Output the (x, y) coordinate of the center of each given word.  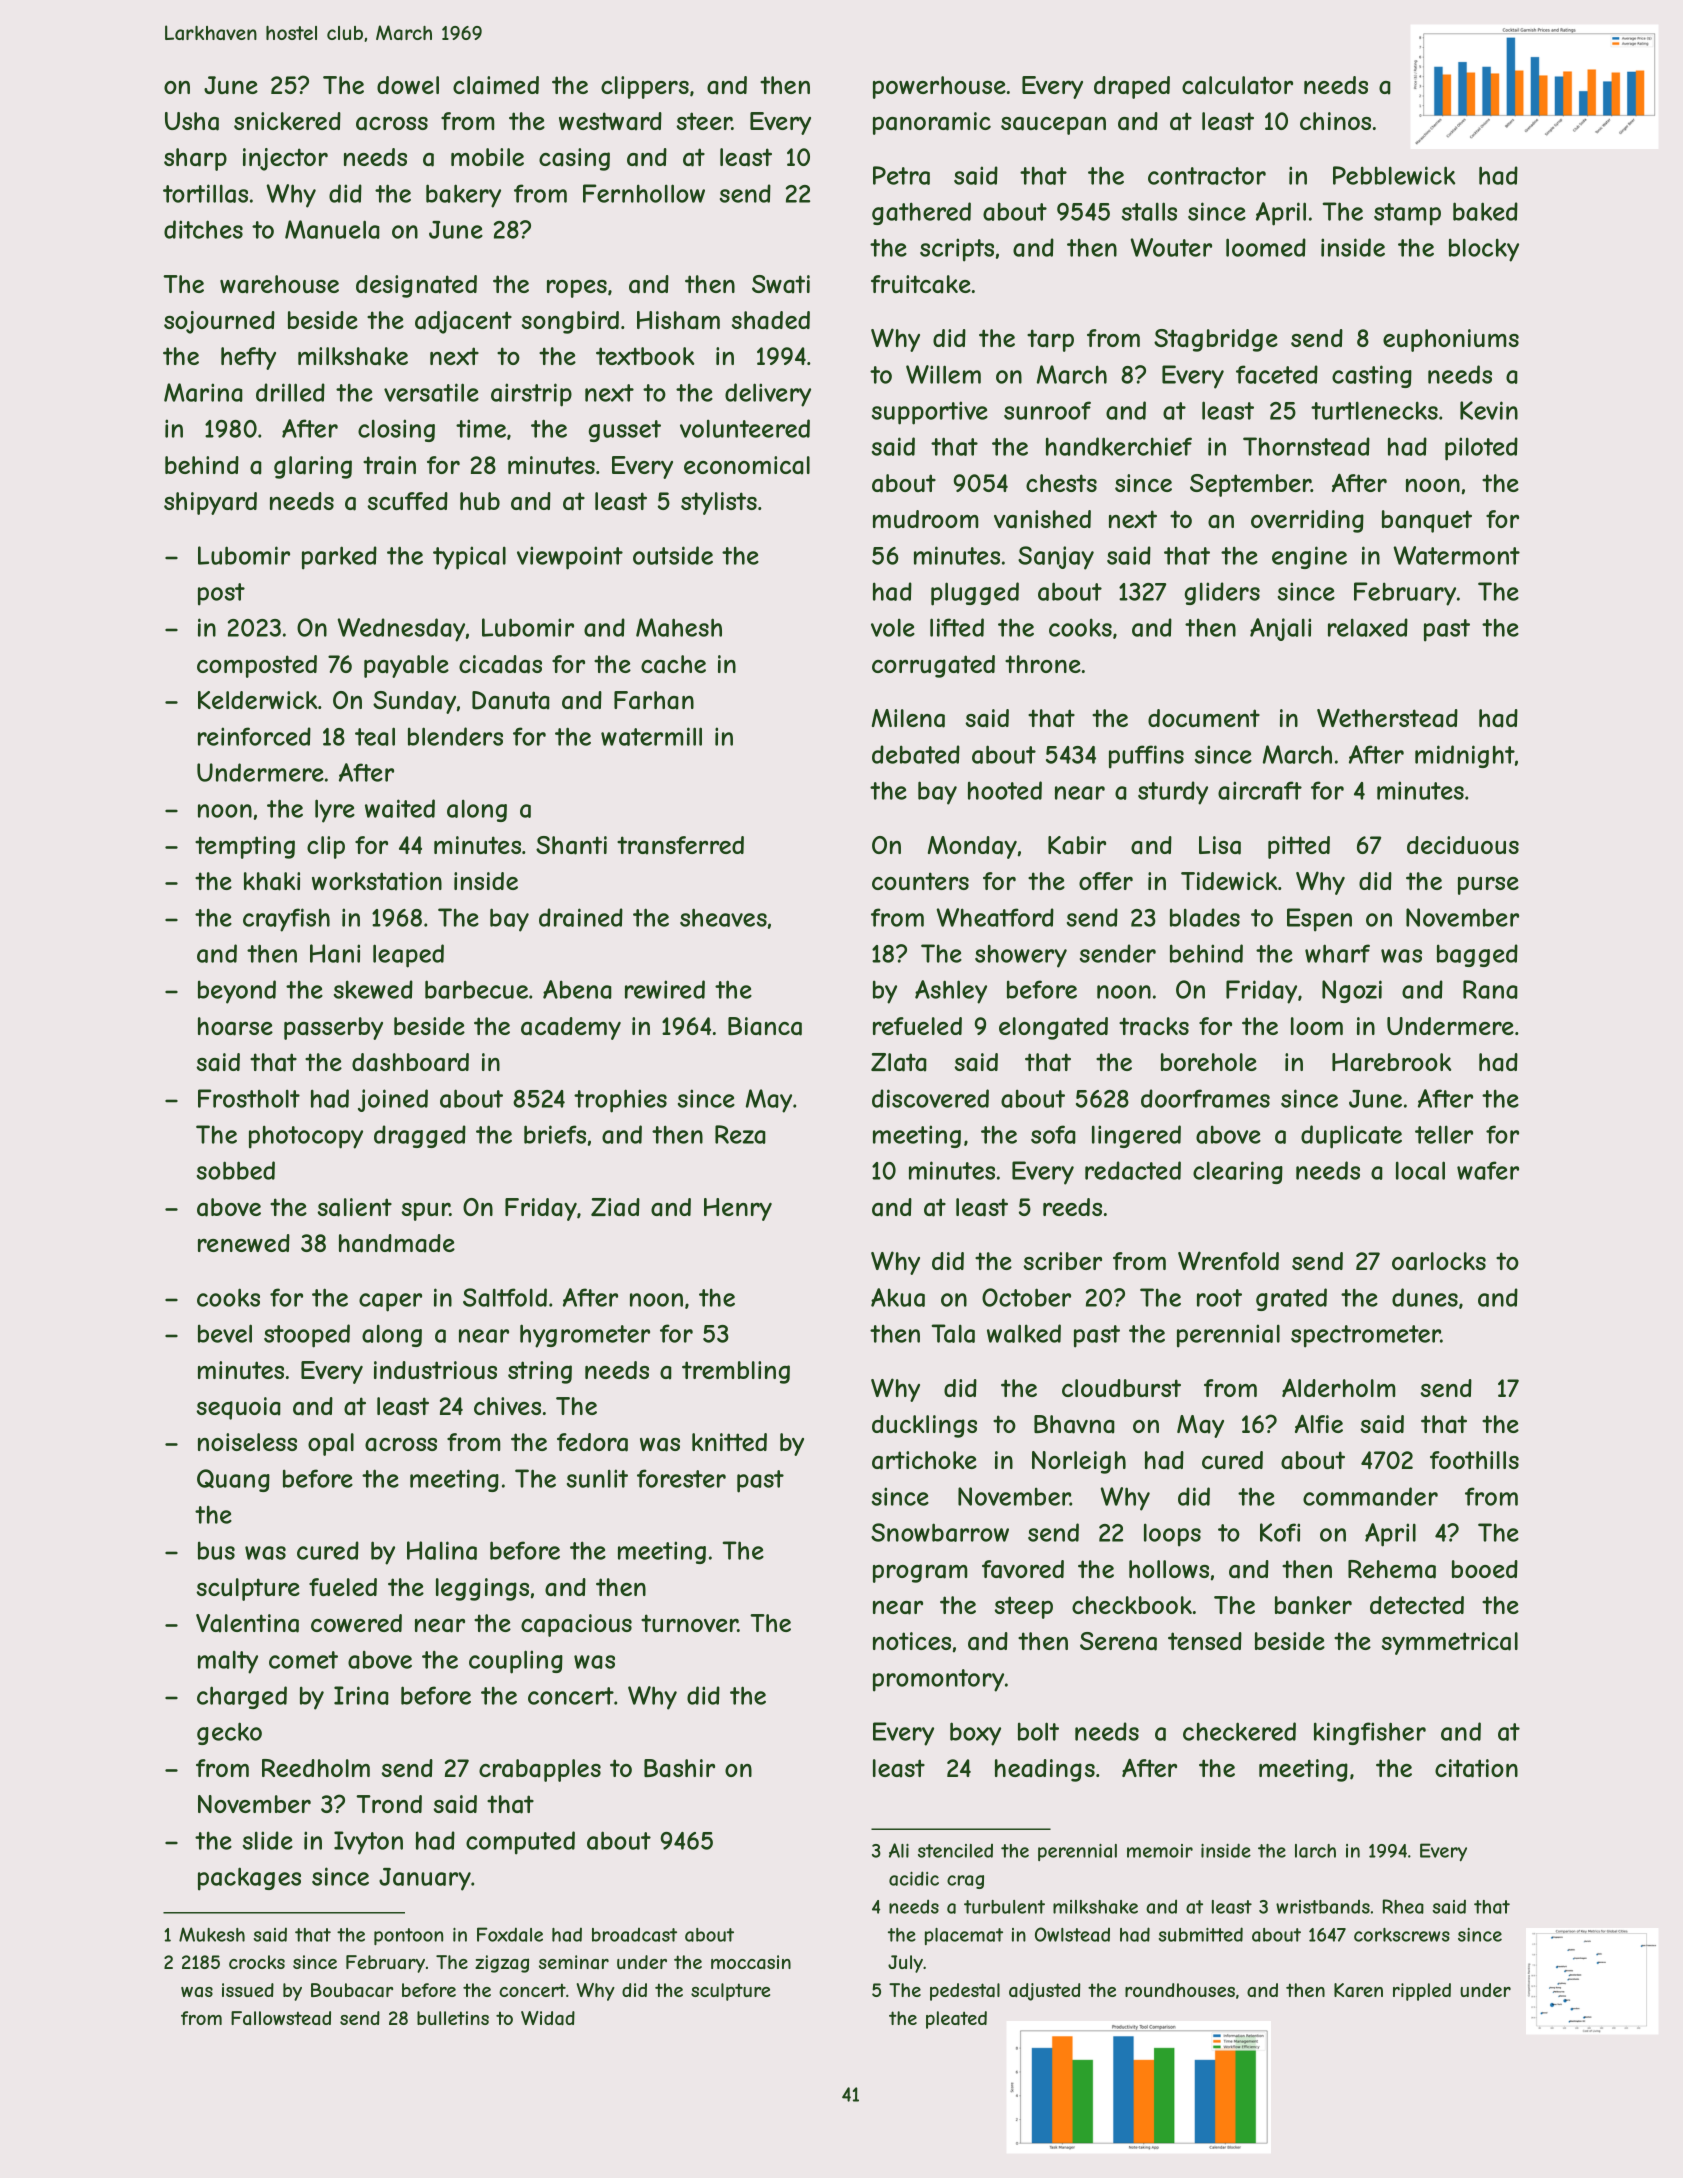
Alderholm (1338, 1388)
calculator (1237, 85)
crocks (257, 1962)
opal (331, 1444)
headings (1045, 1770)
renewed (244, 1243)
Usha (192, 121)
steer (704, 121)
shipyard (210, 503)
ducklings (924, 1426)
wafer (1488, 1170)
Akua (898, 1297)
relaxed (1368, 627)
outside (673, 555)
